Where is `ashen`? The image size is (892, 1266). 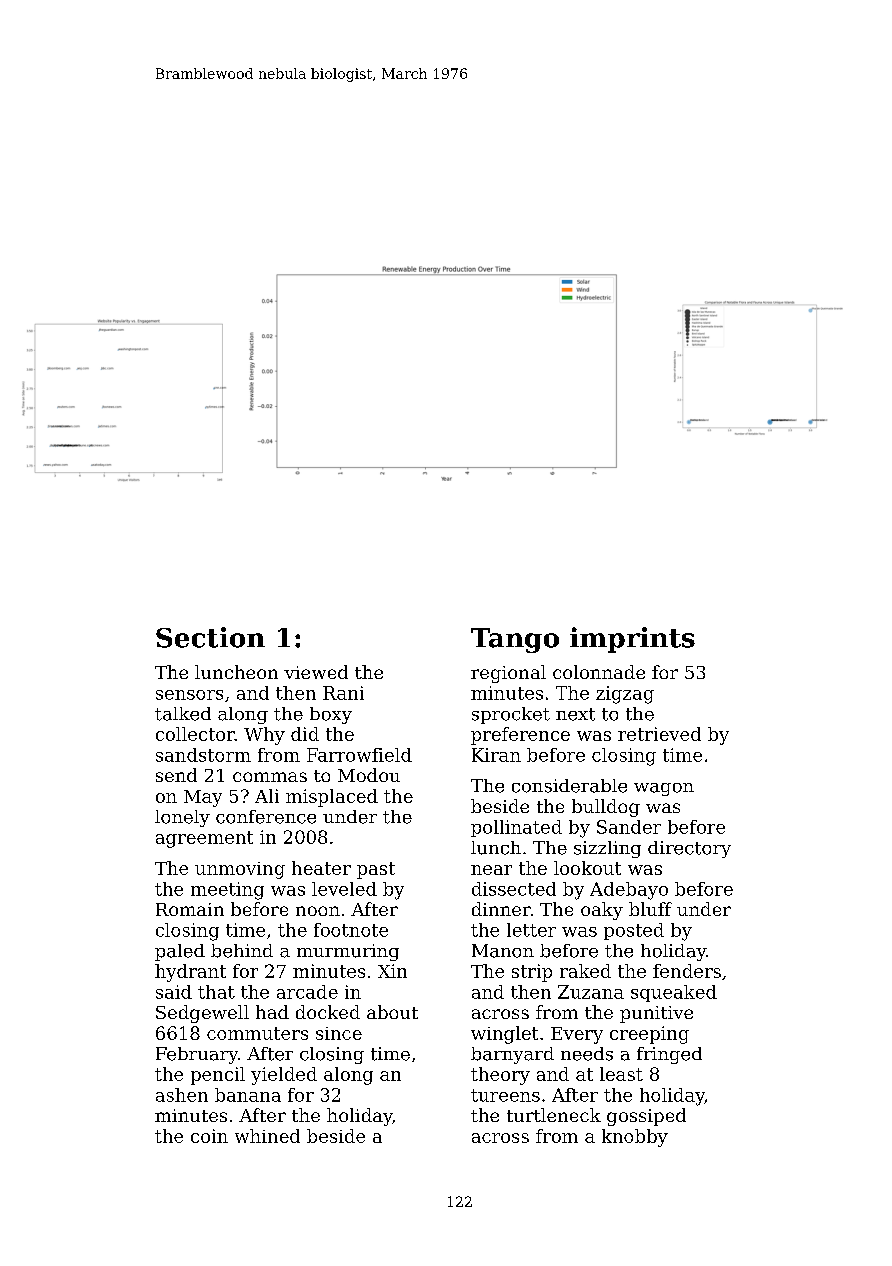
ashen is located at coordinates (182, 1095).
